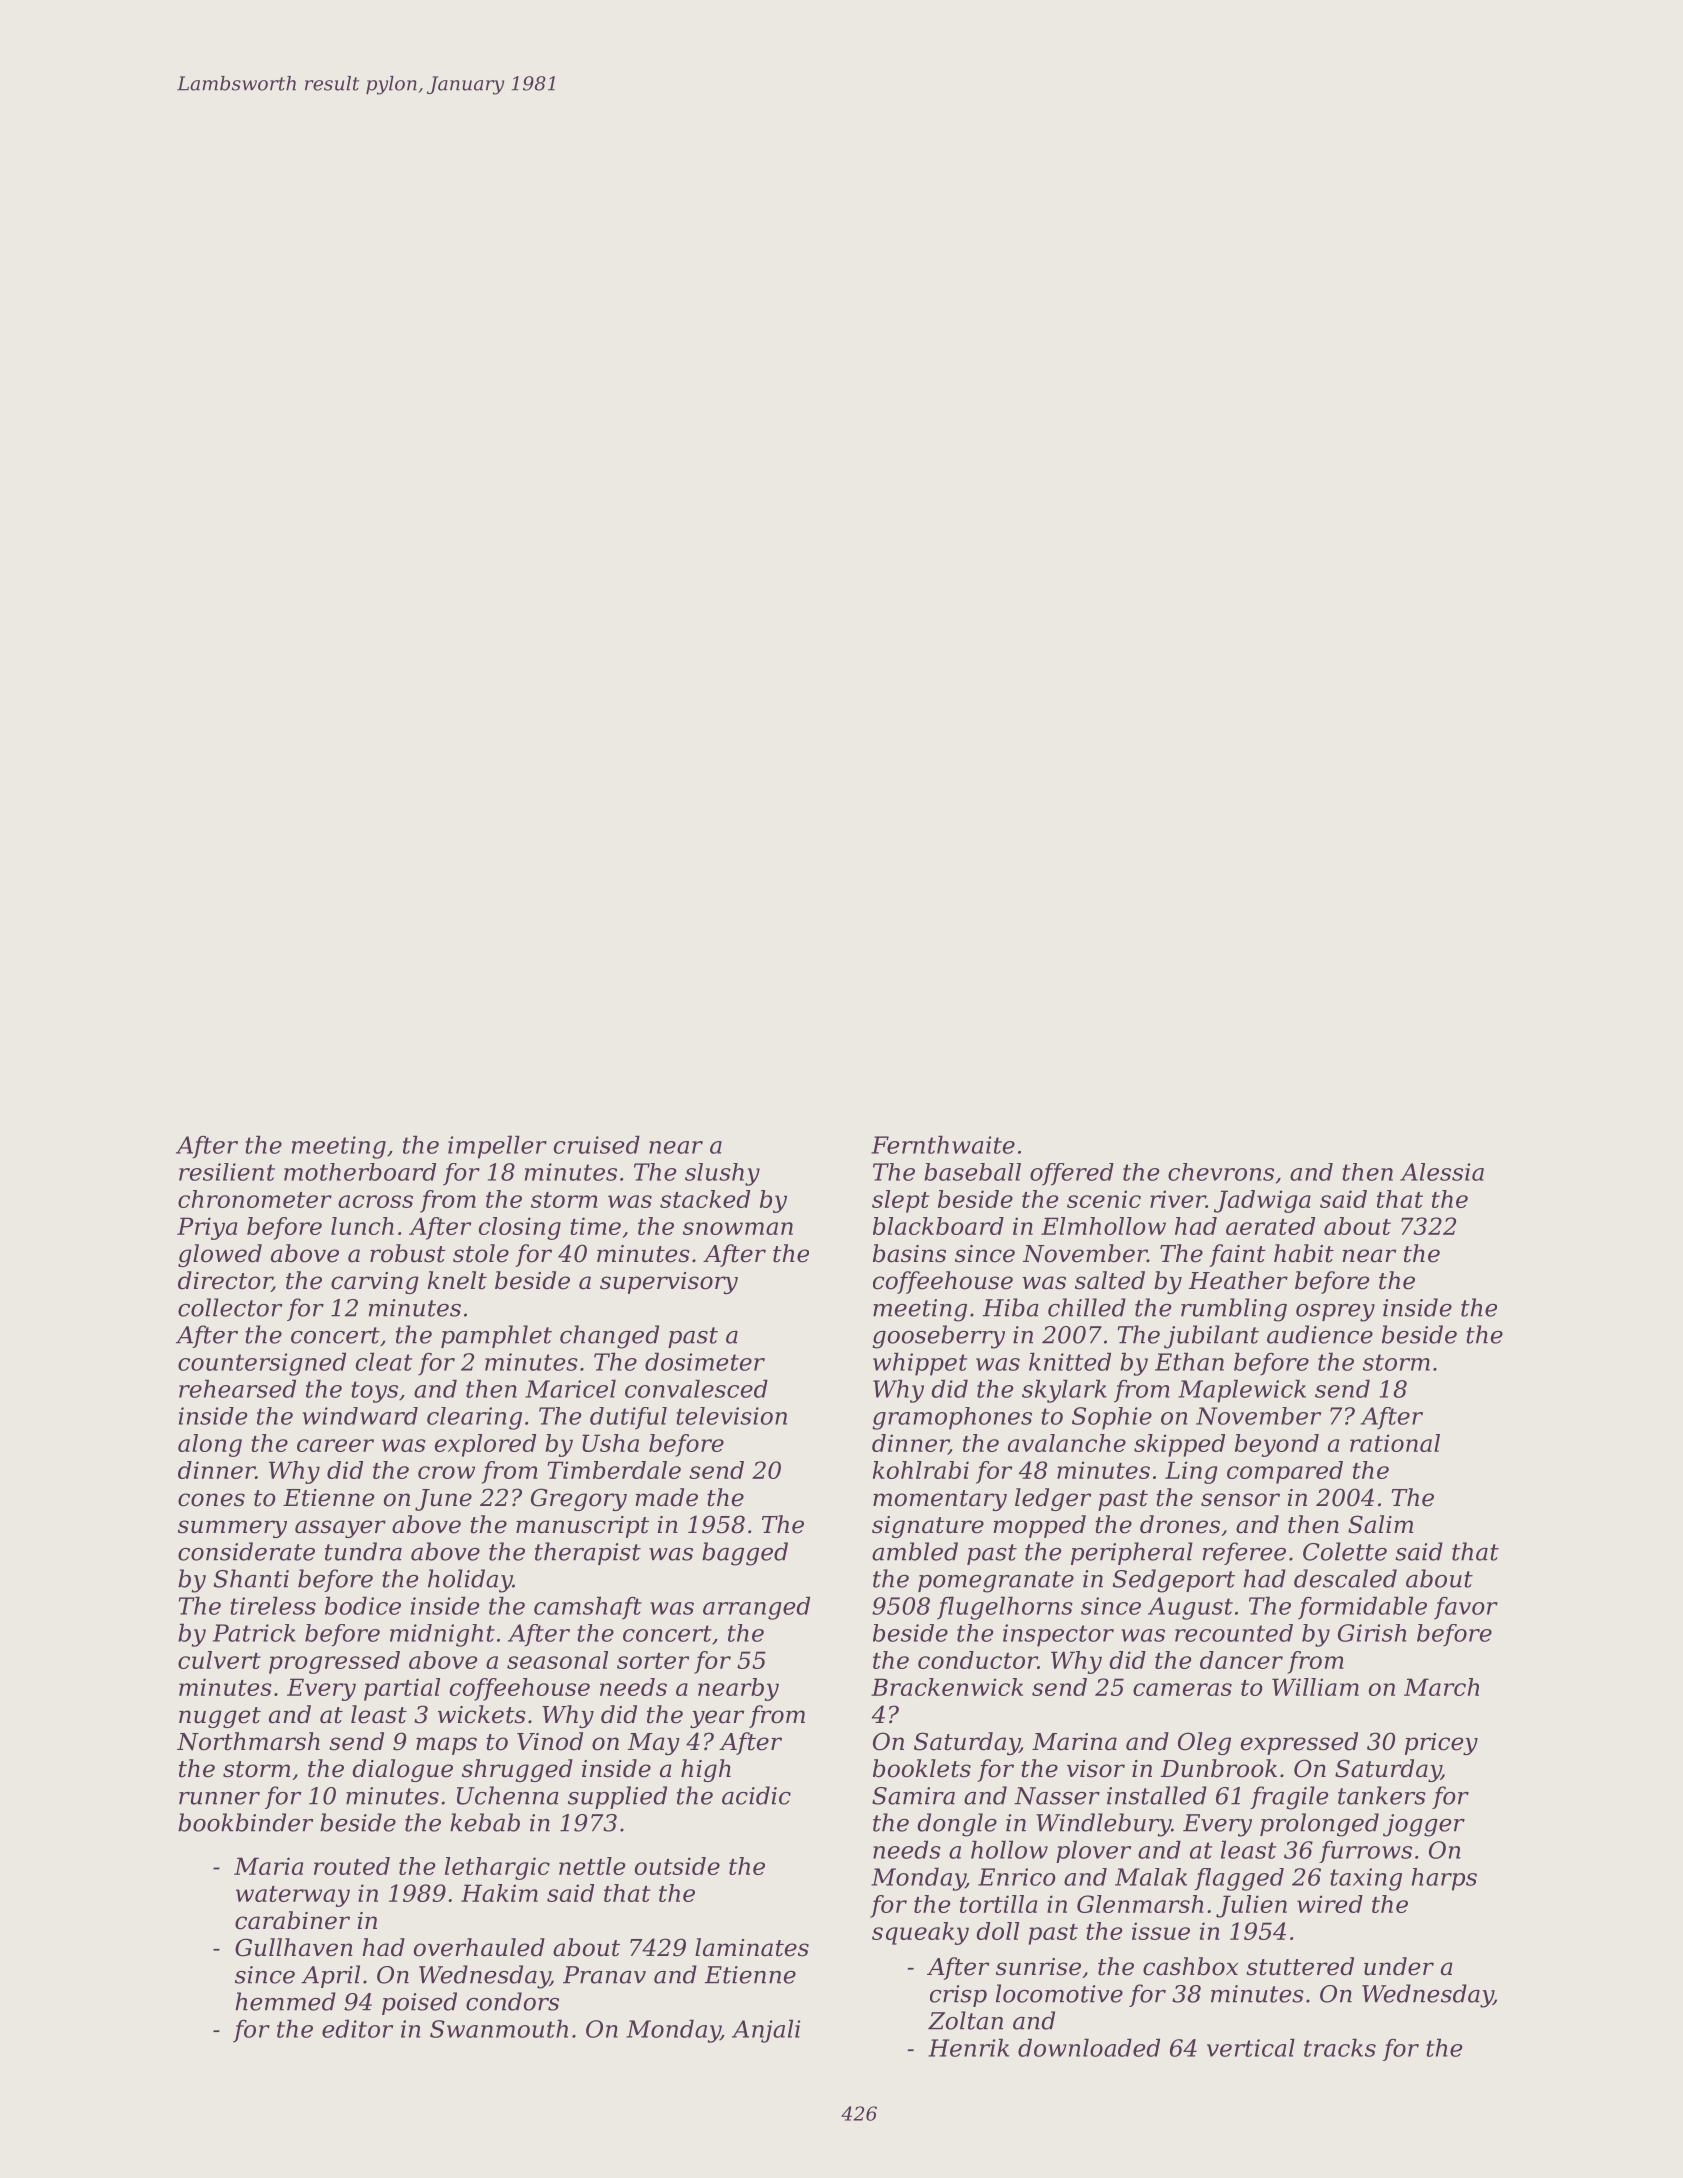  Describe the element at coordinates (340, 1529) in the image. I see `assayer` at that location.
